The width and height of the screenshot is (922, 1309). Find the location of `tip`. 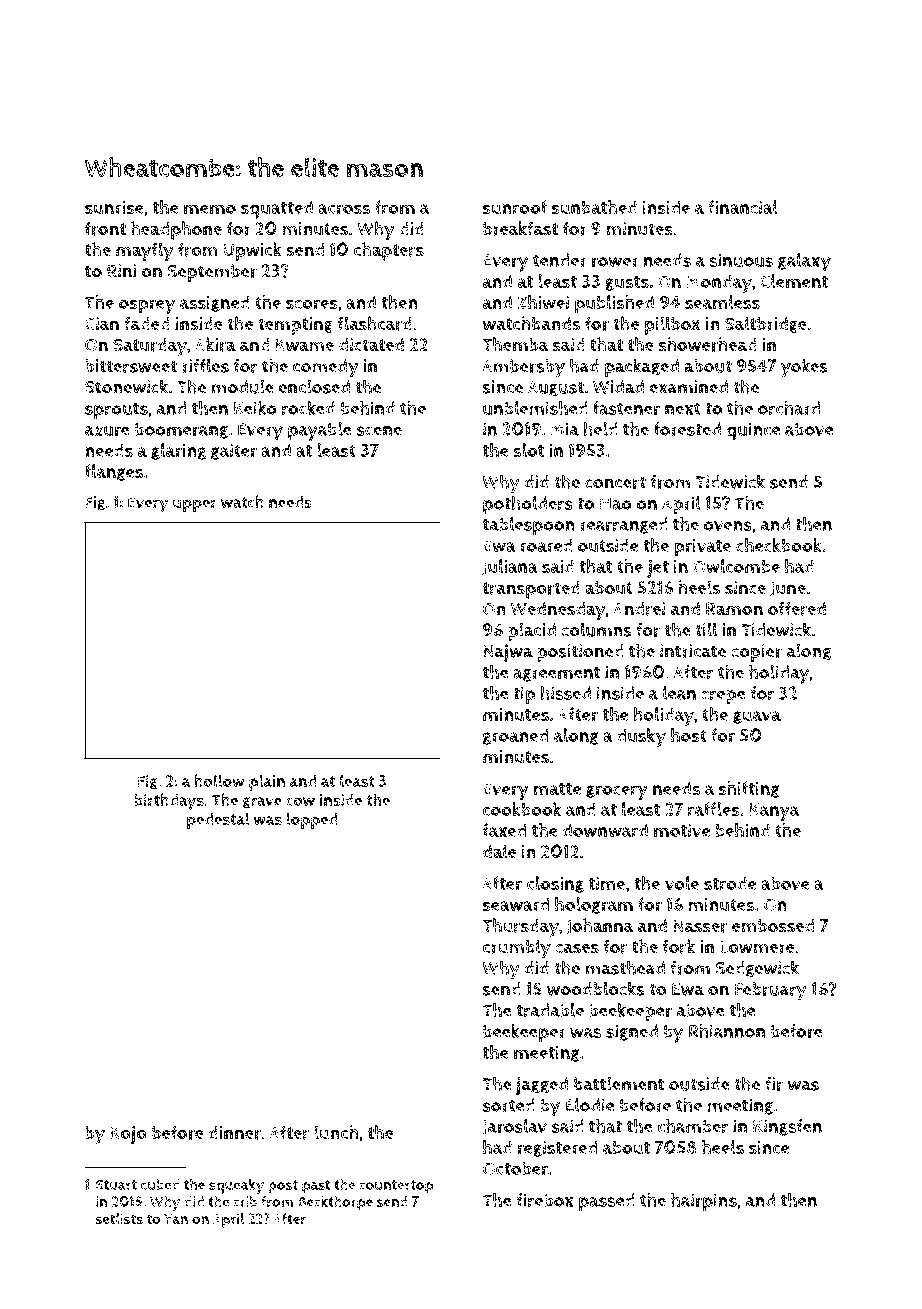

tip is located at coordinates (524, 695).
